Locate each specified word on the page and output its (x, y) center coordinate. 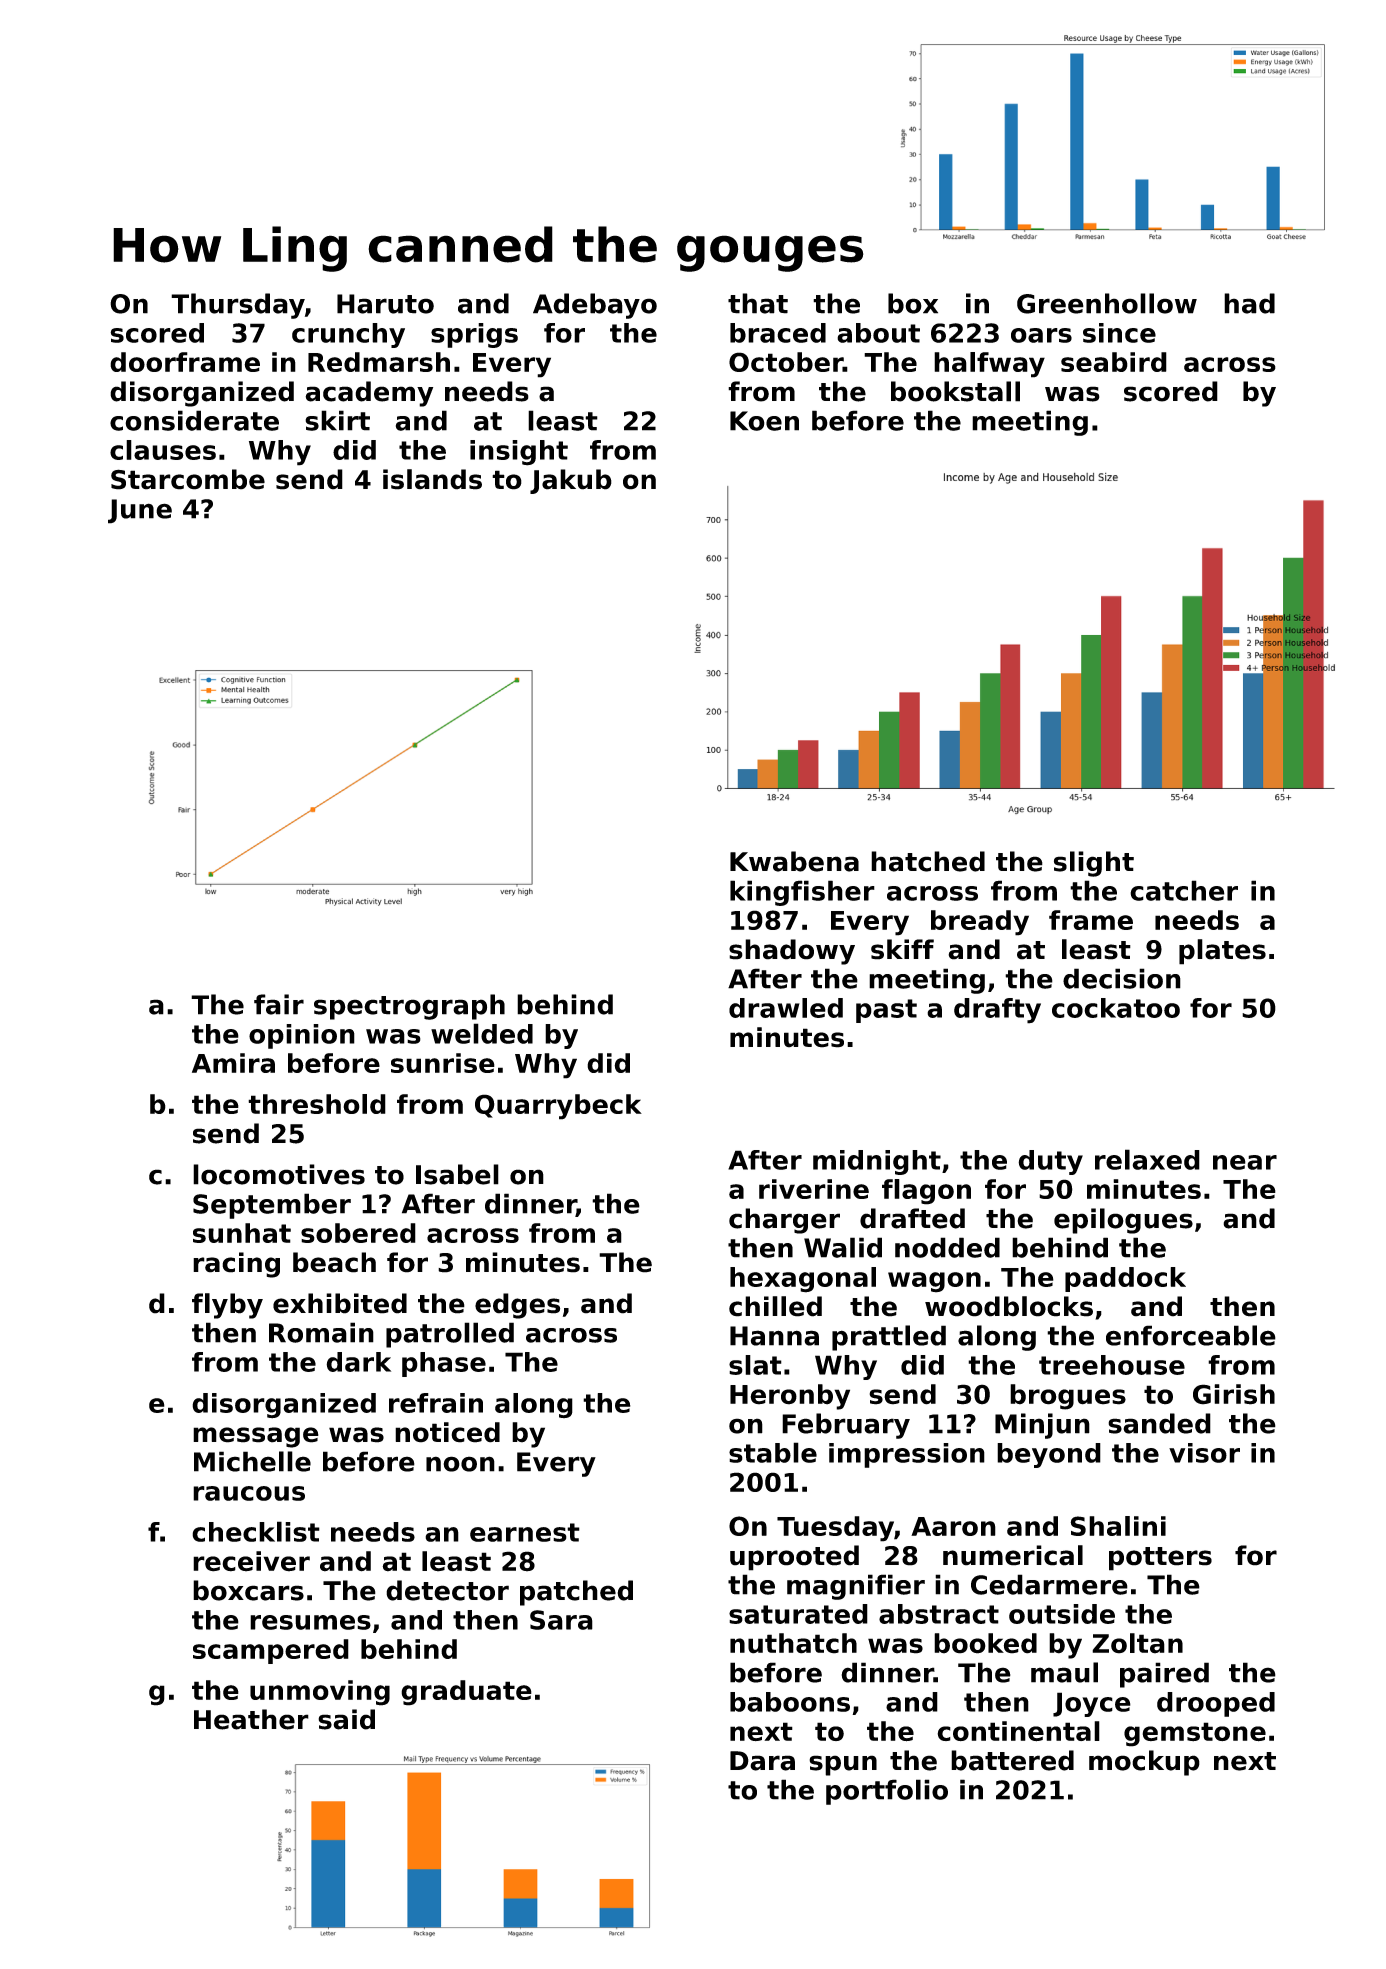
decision (1122, 978)
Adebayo (595, 306)
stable (773, 1452)
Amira (233, 1063)
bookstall (955, 391)
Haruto (385, 304)
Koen (764, 421)
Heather (251, 1719)
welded (482, 1033)
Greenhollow (1107, 303)
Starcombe (188, 479)
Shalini (1118, 1526)
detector (447, 1590)
